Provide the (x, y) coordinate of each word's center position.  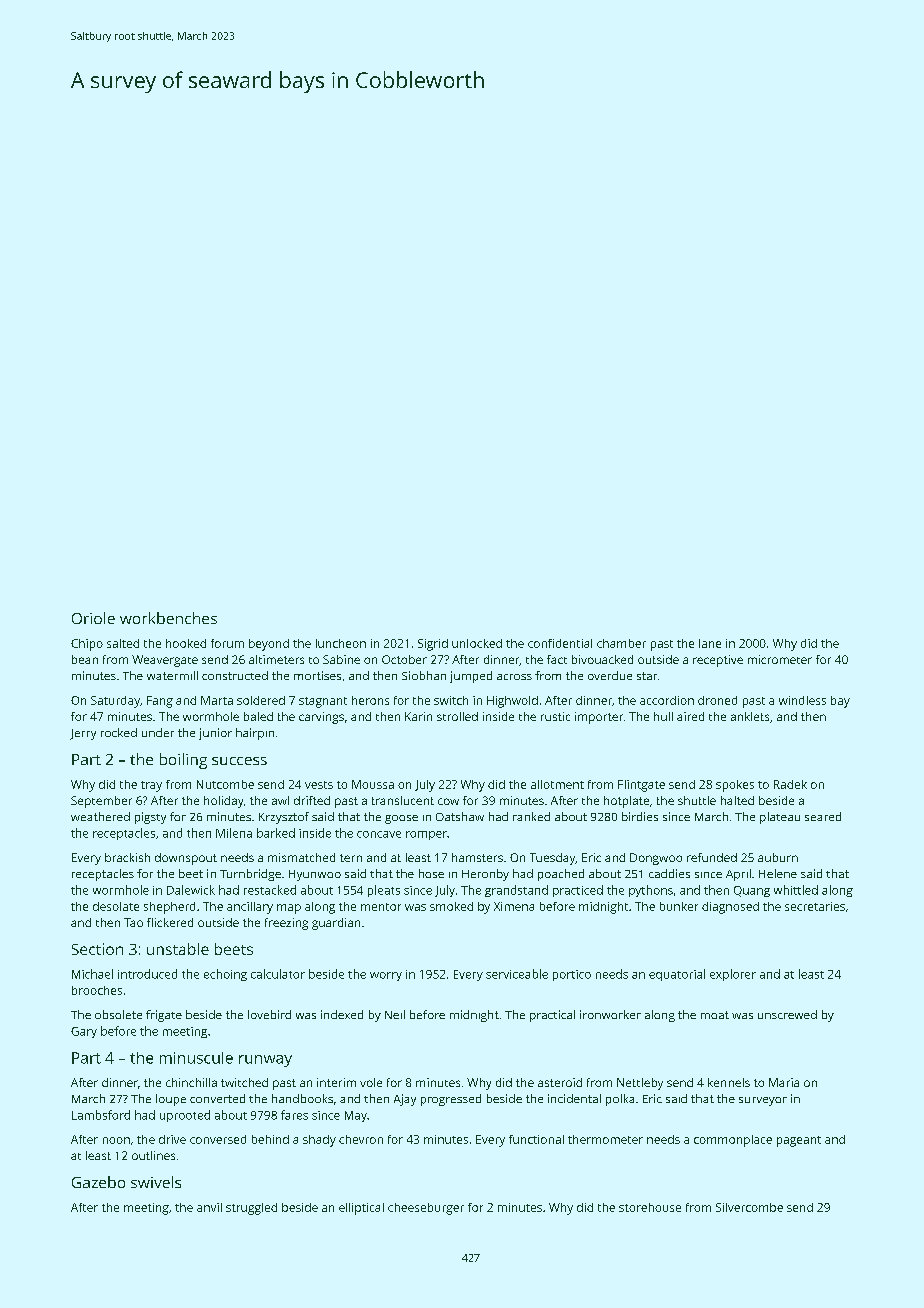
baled (258, 716)
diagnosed (730, 908)
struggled (251, 1209)
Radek (790, 784)
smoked (451, 906)
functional (536, 1139)
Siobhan (424, 675)
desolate (116, 906)
